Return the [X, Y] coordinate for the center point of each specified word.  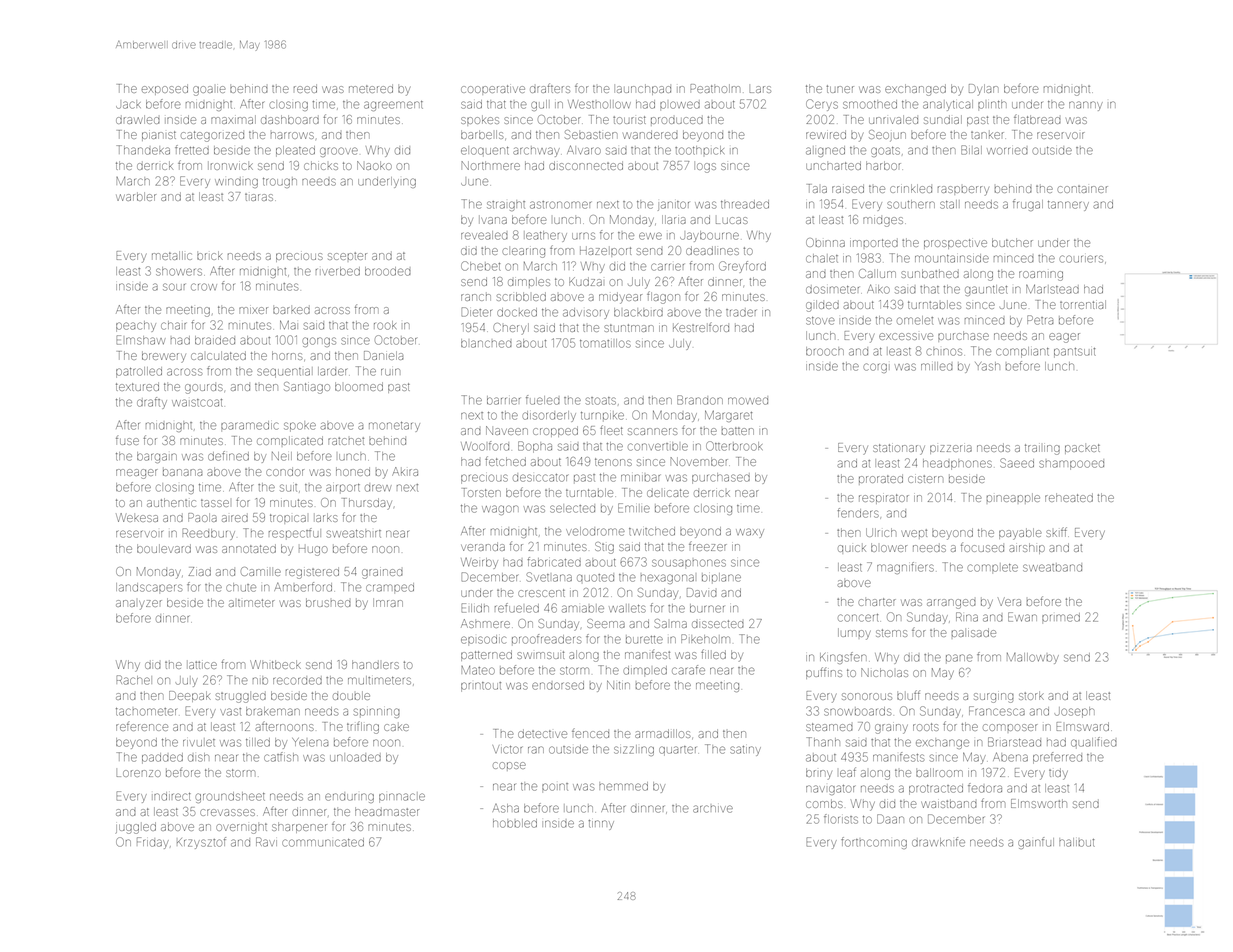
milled [937, 366]
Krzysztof [201, 843]
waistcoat [197, 403]
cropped [555, 431]
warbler [136, 196]
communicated [323, 842]
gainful [1036, 843]
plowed [680, 104]
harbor [883, 165]
